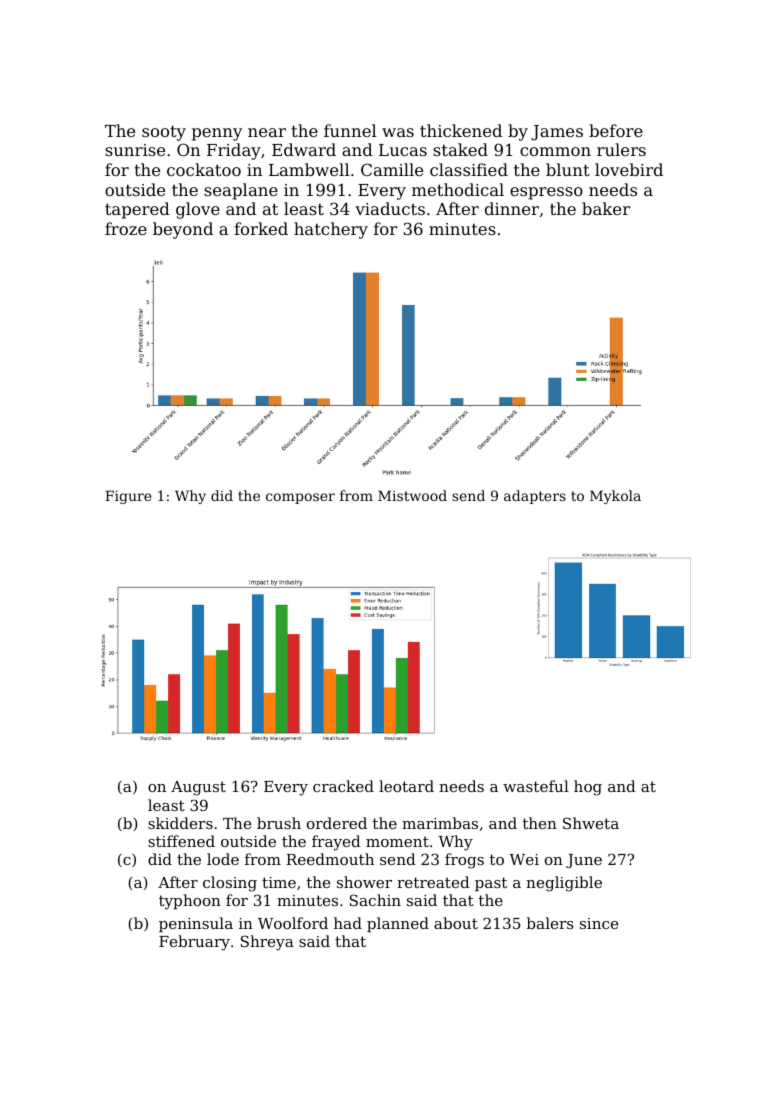 This screenshot has width=773, height=1096. What do you see at coordinates (164, 133) in the screenshot?
I see `sooty` at bounding box center [164, 133].
